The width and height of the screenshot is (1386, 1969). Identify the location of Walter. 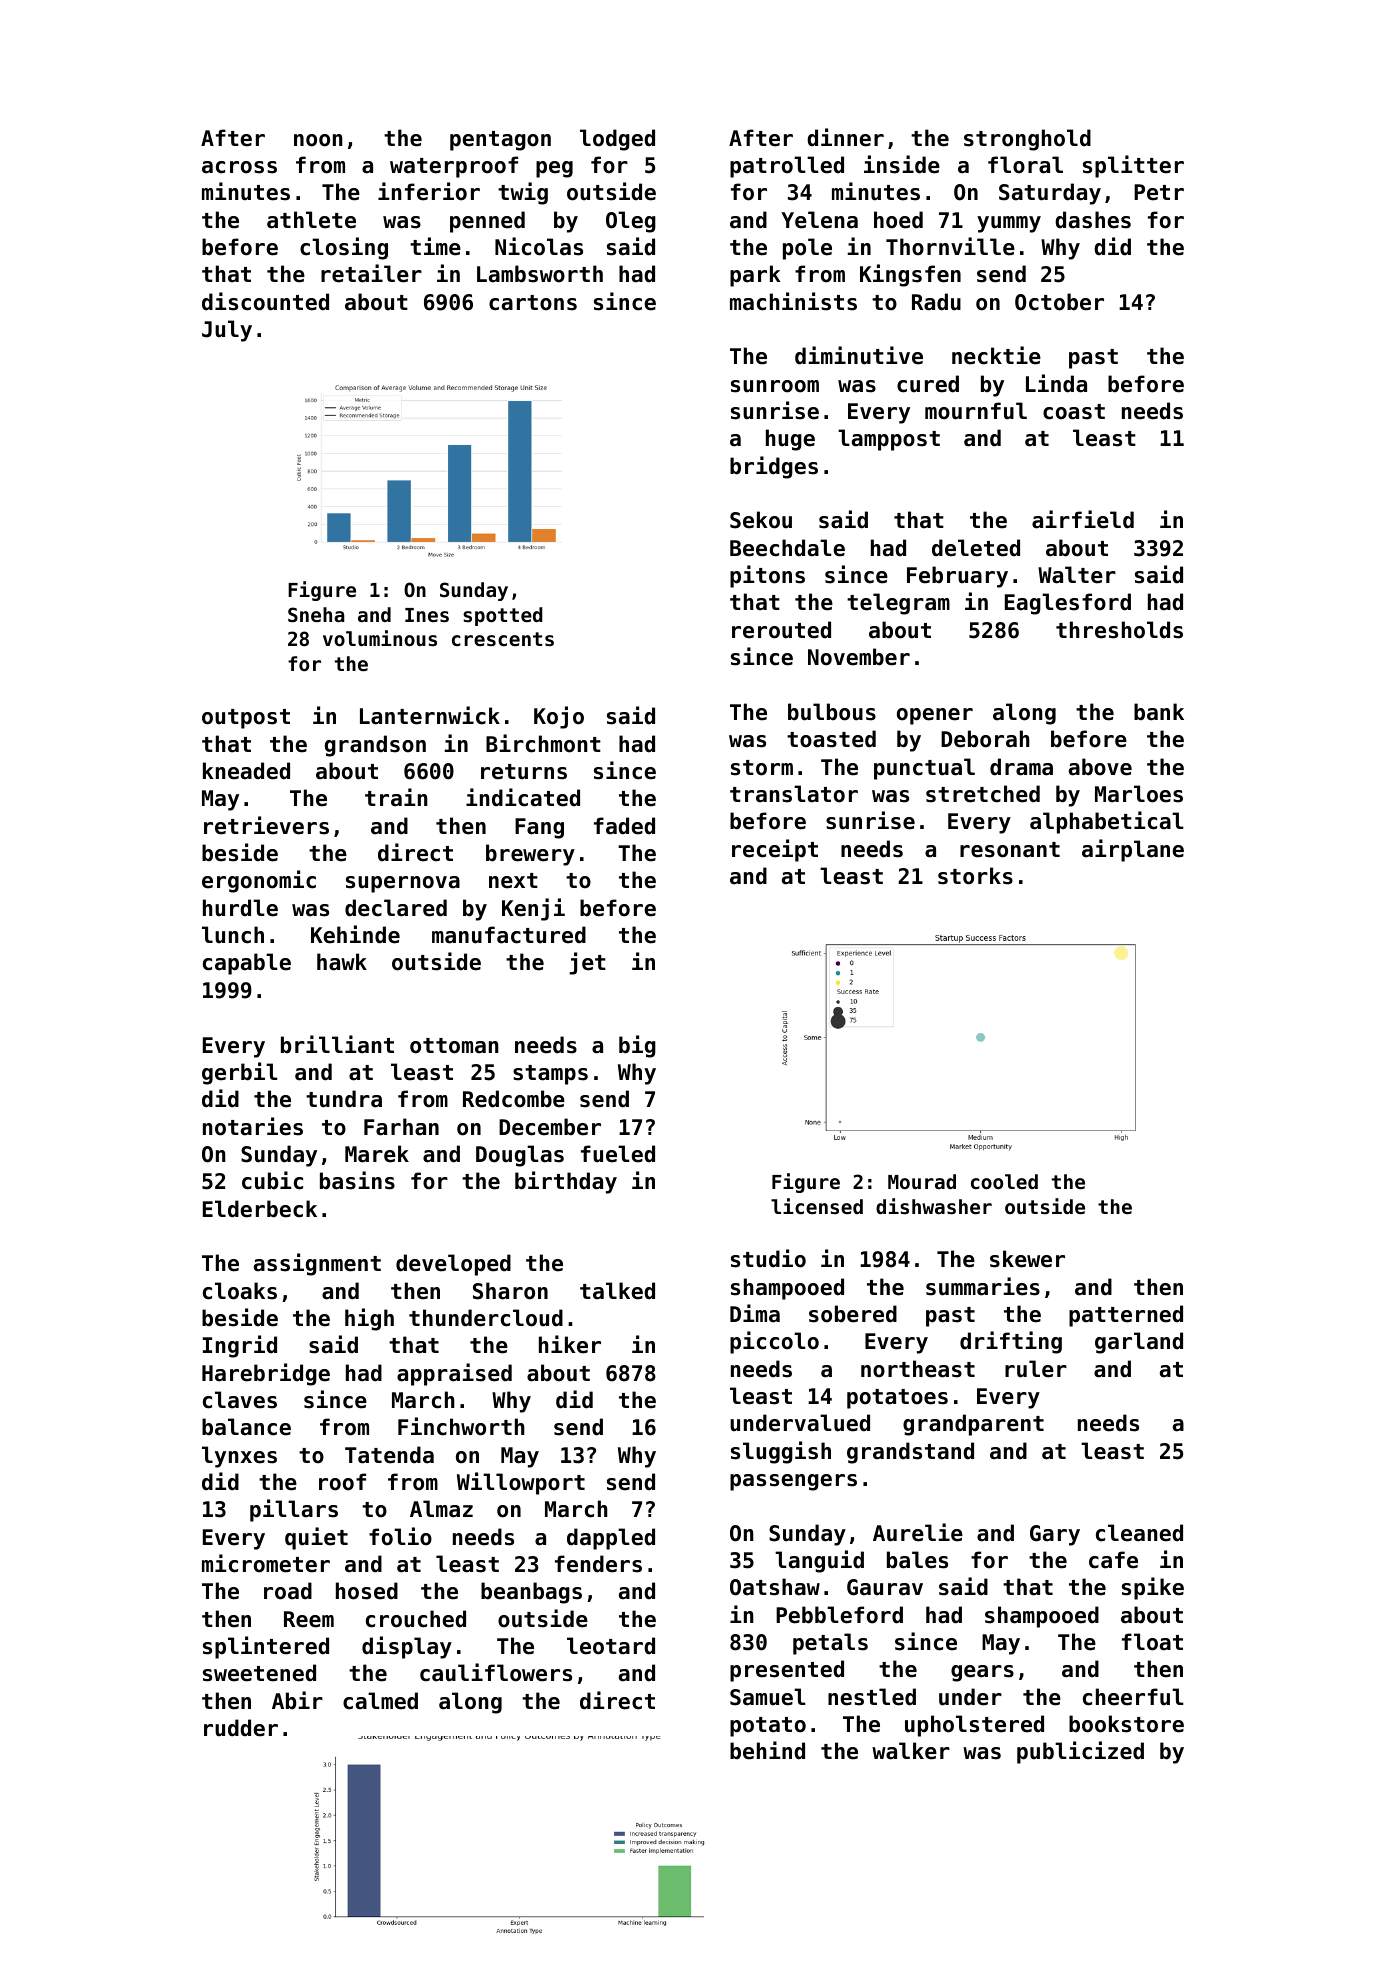
(1077, 575).
